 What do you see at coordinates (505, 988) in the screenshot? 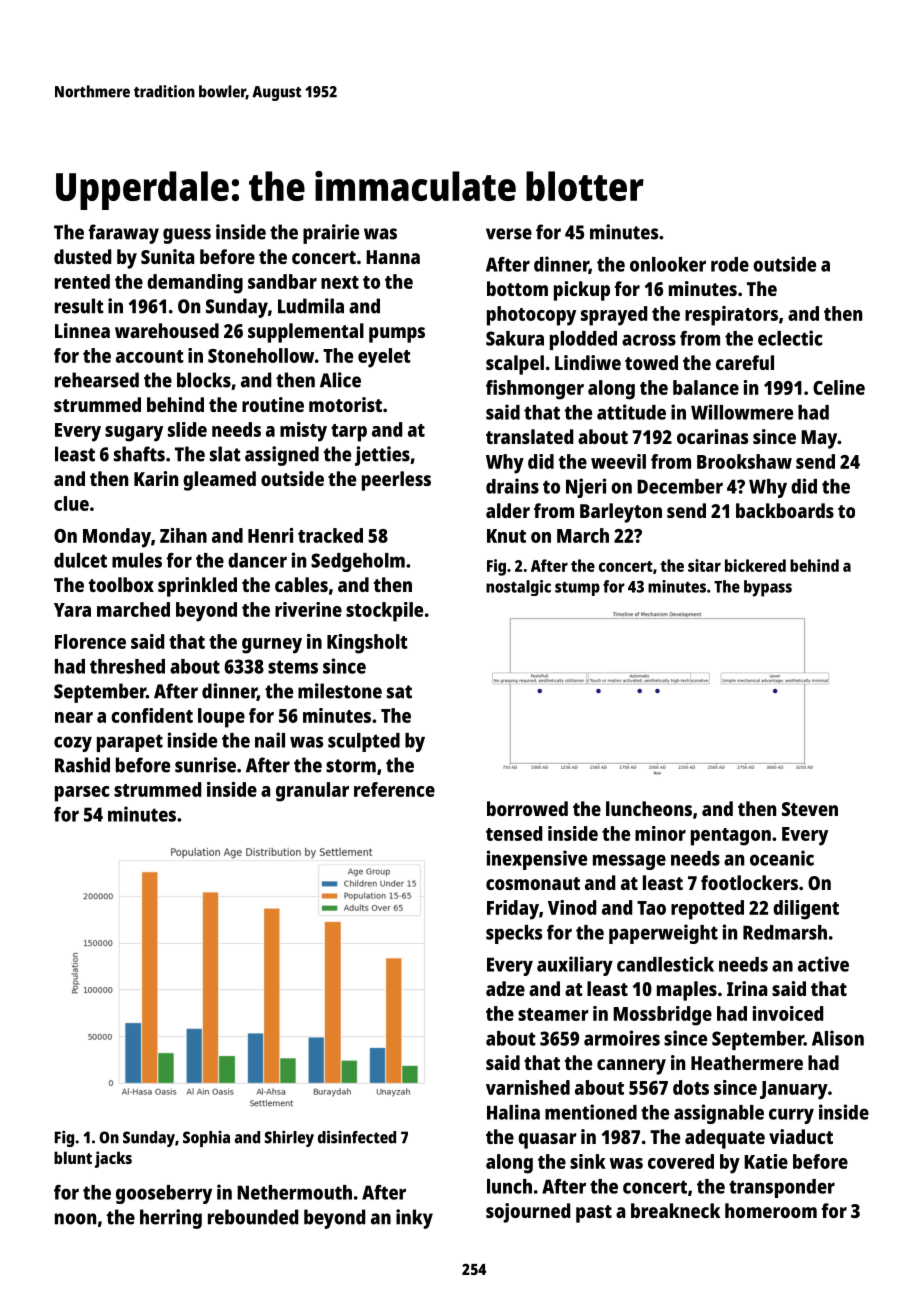
I see `adze` at bounding box center [505, 988].
